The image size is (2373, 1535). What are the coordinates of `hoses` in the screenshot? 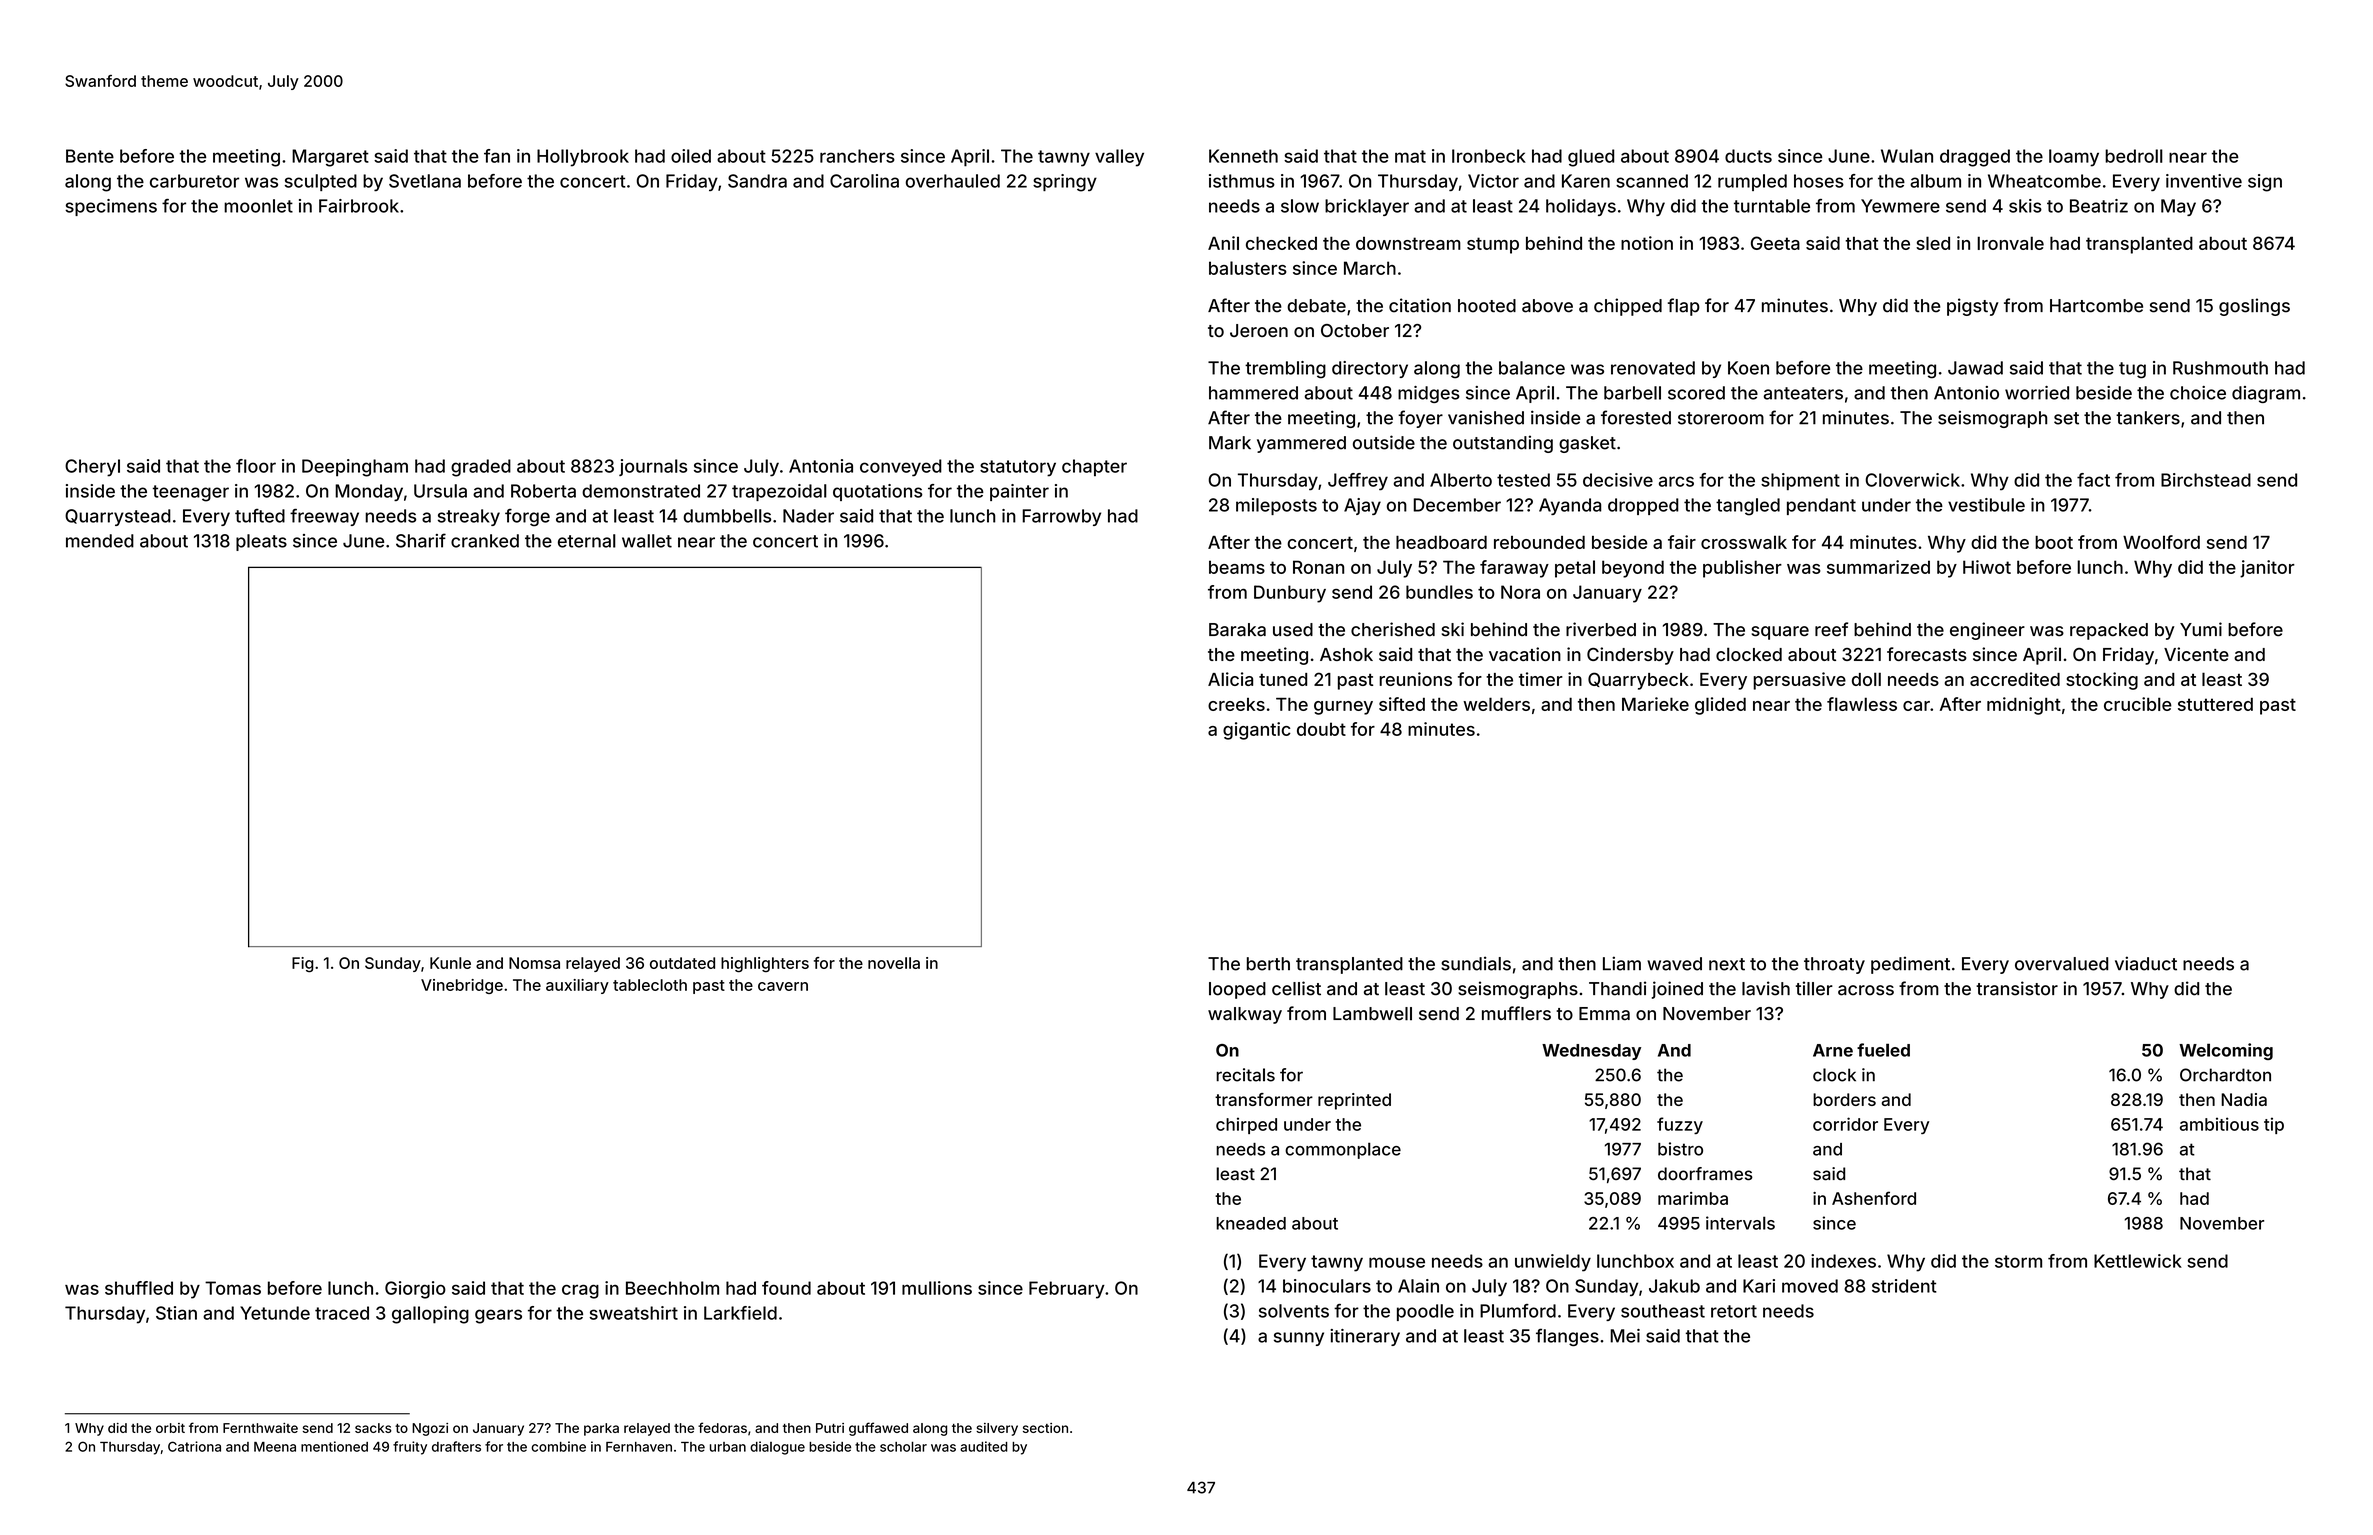 It's located at (1819, 181).
